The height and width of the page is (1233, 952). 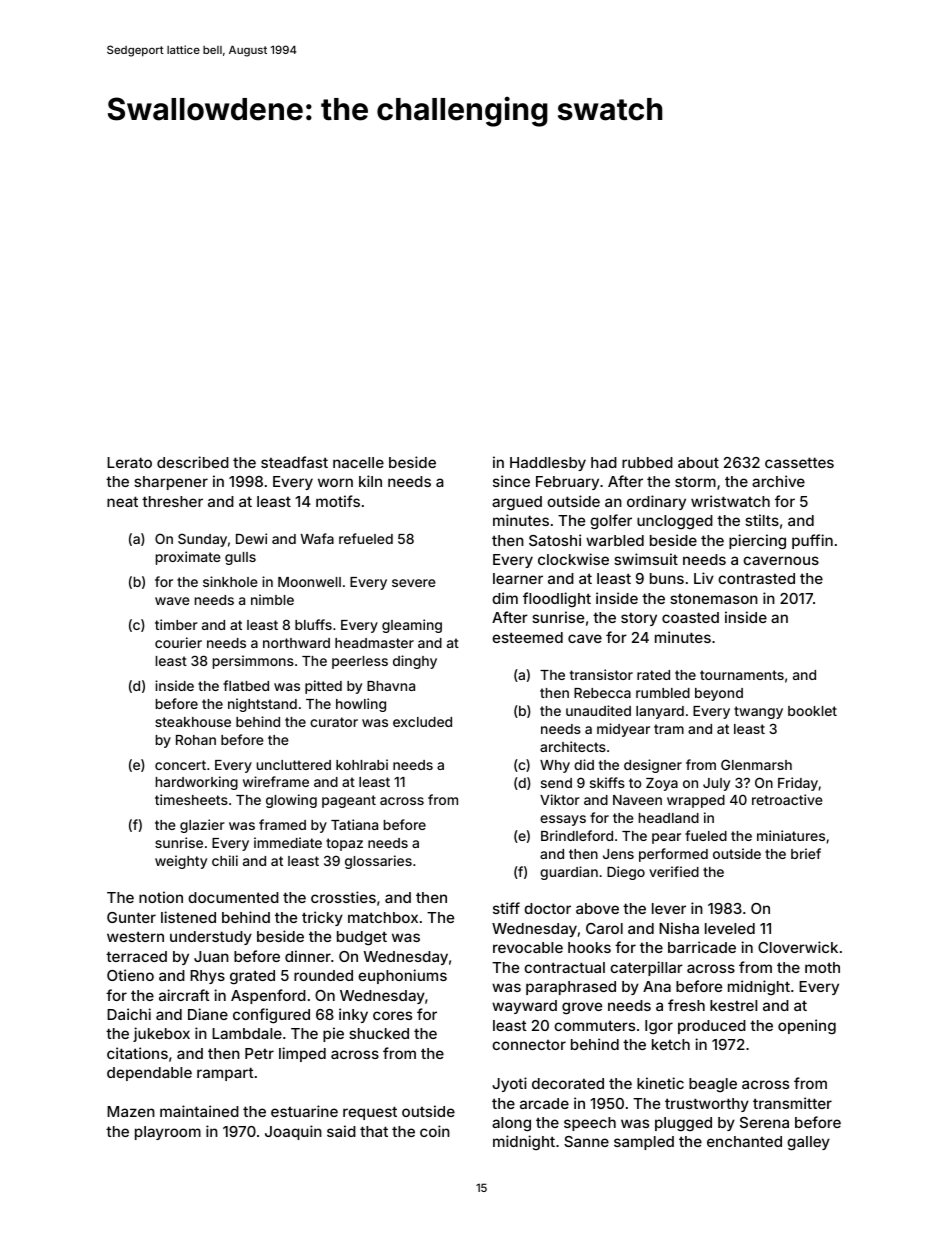 What do you see at coordinates (569, 873) in the page?
I see `guardian` at bounding box center [569, 873].
